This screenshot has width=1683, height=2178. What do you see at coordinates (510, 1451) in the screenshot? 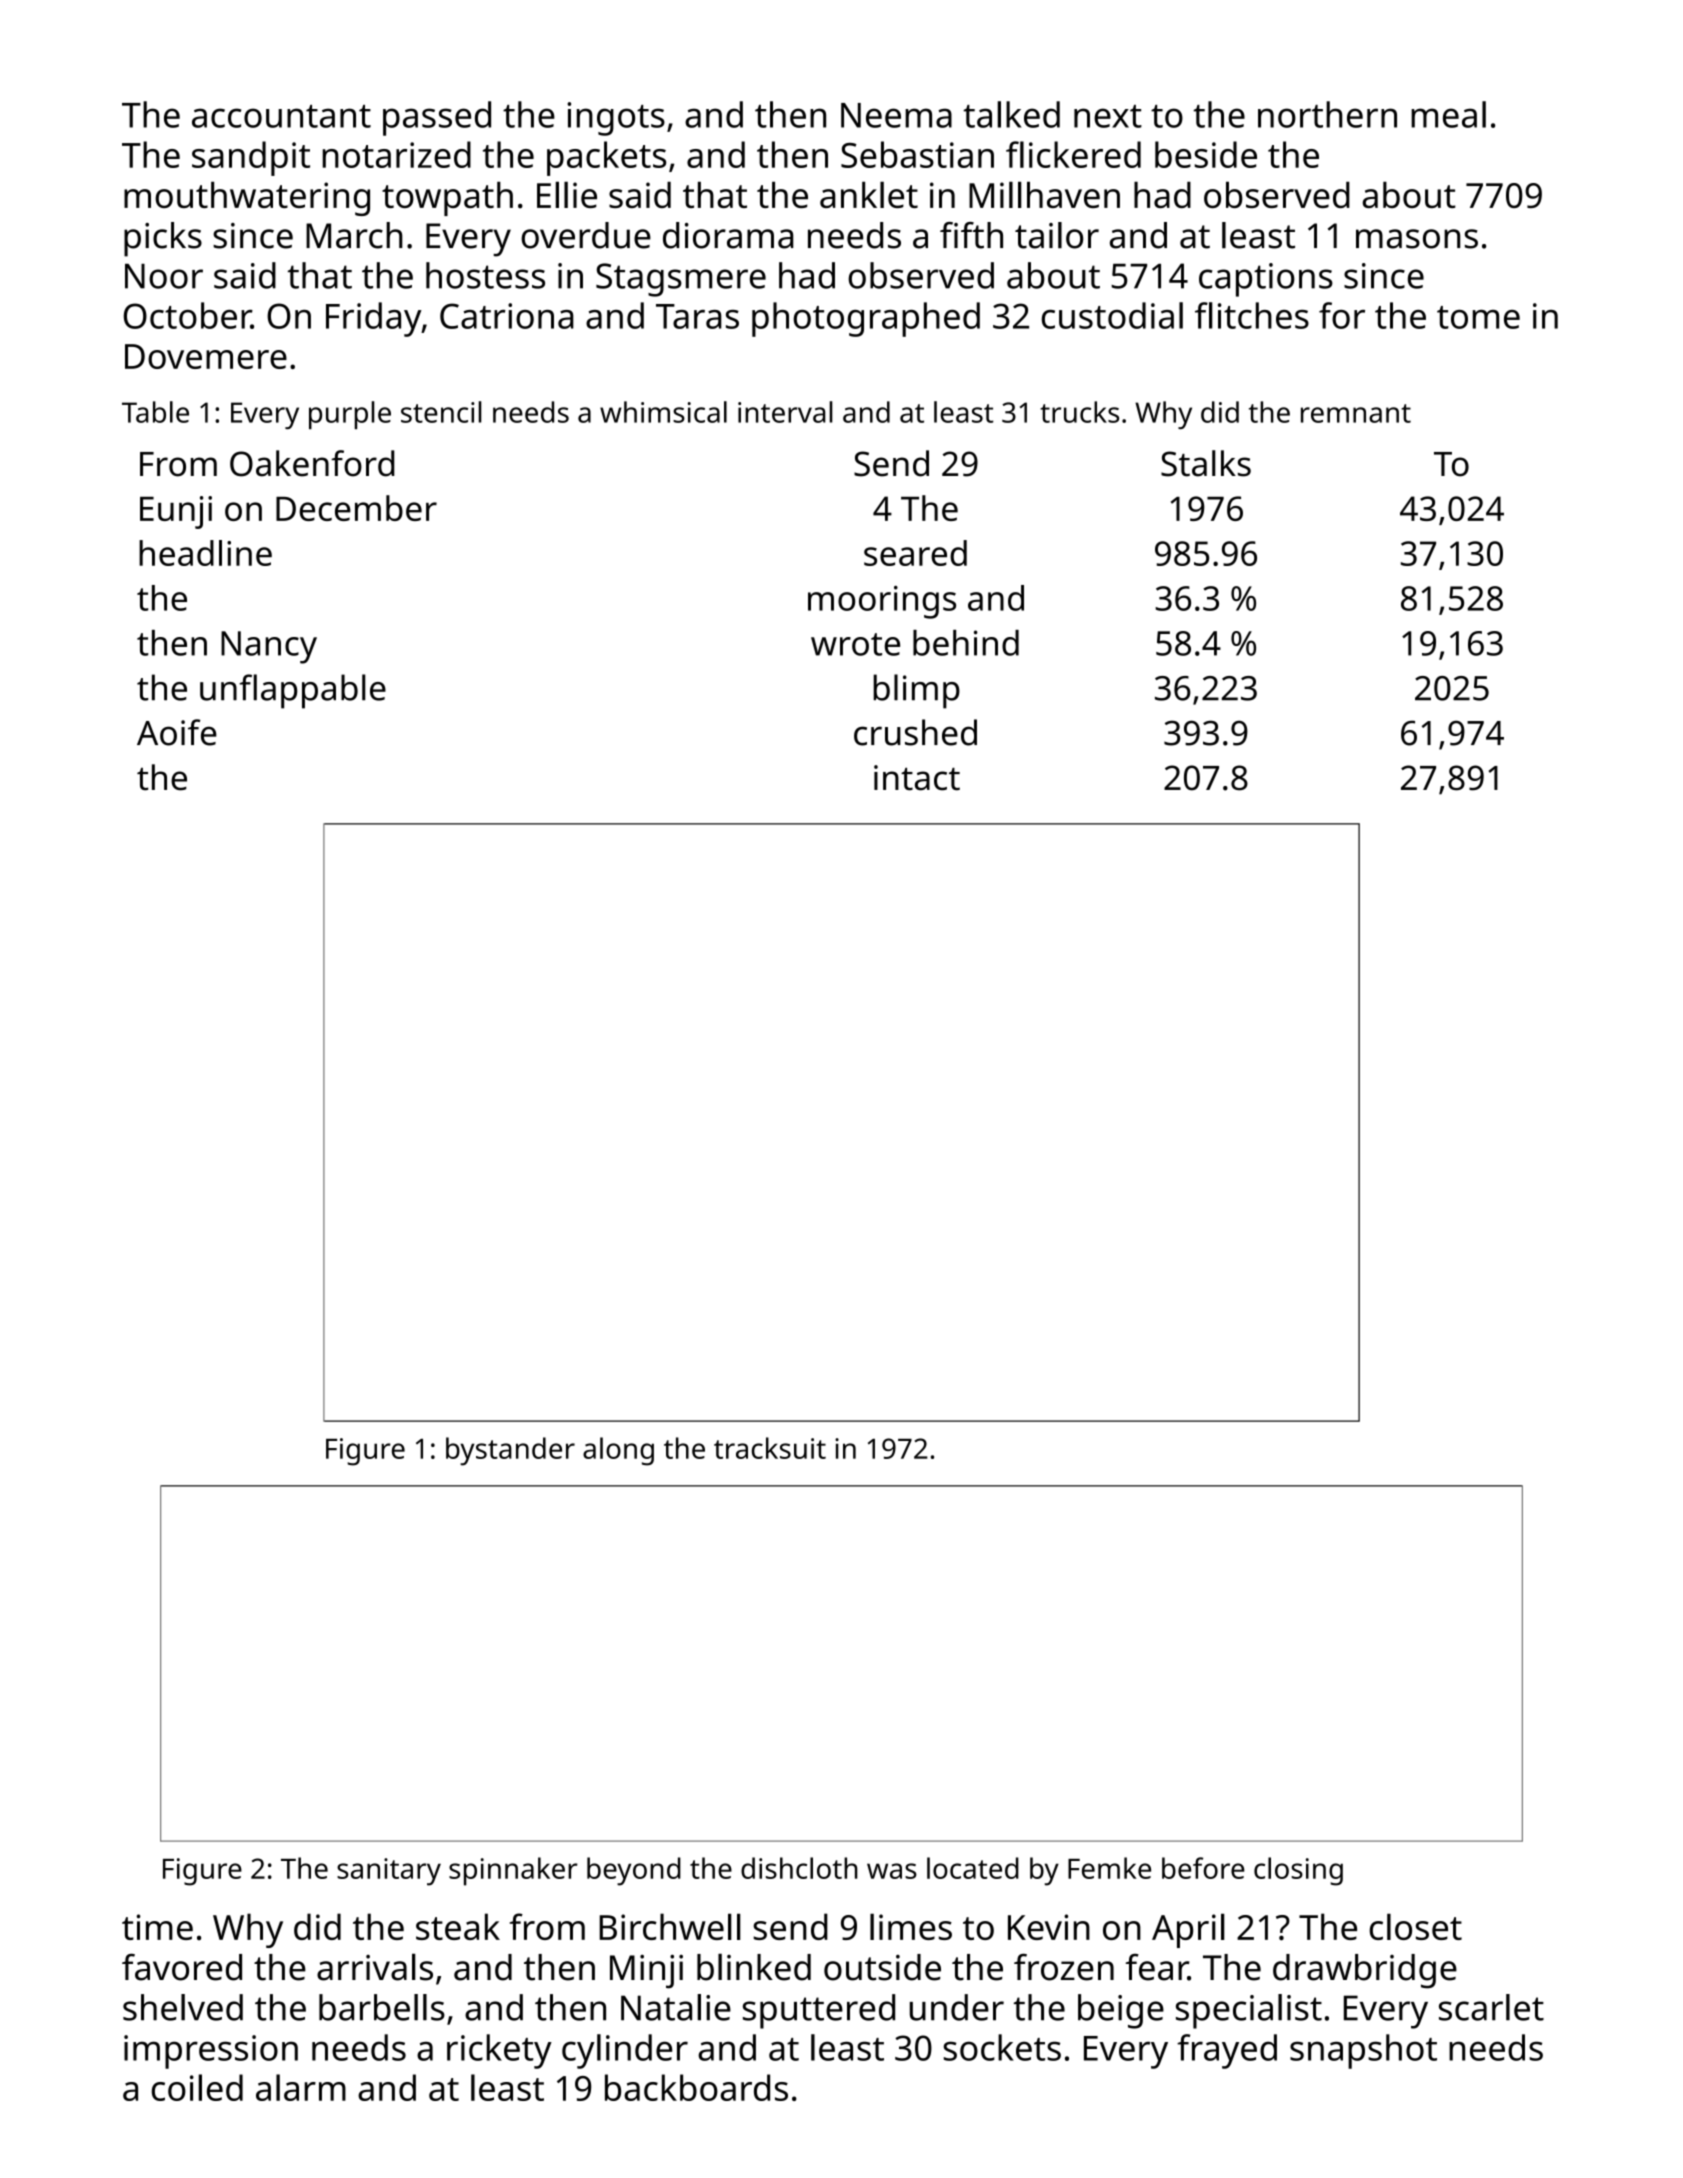
I see `bystander` at bounding box center [510, 1451].
